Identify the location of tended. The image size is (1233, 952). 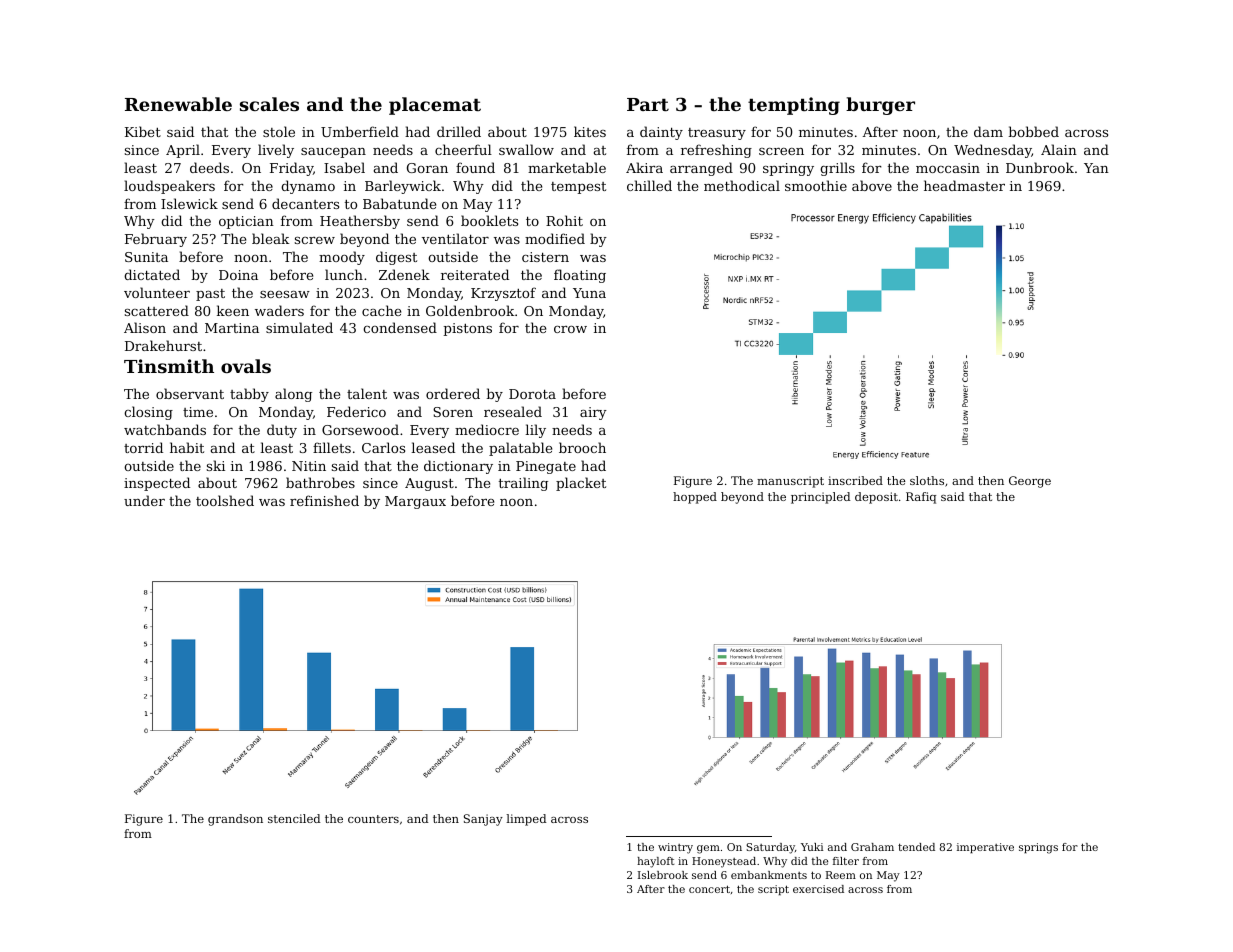
(916, 847).
